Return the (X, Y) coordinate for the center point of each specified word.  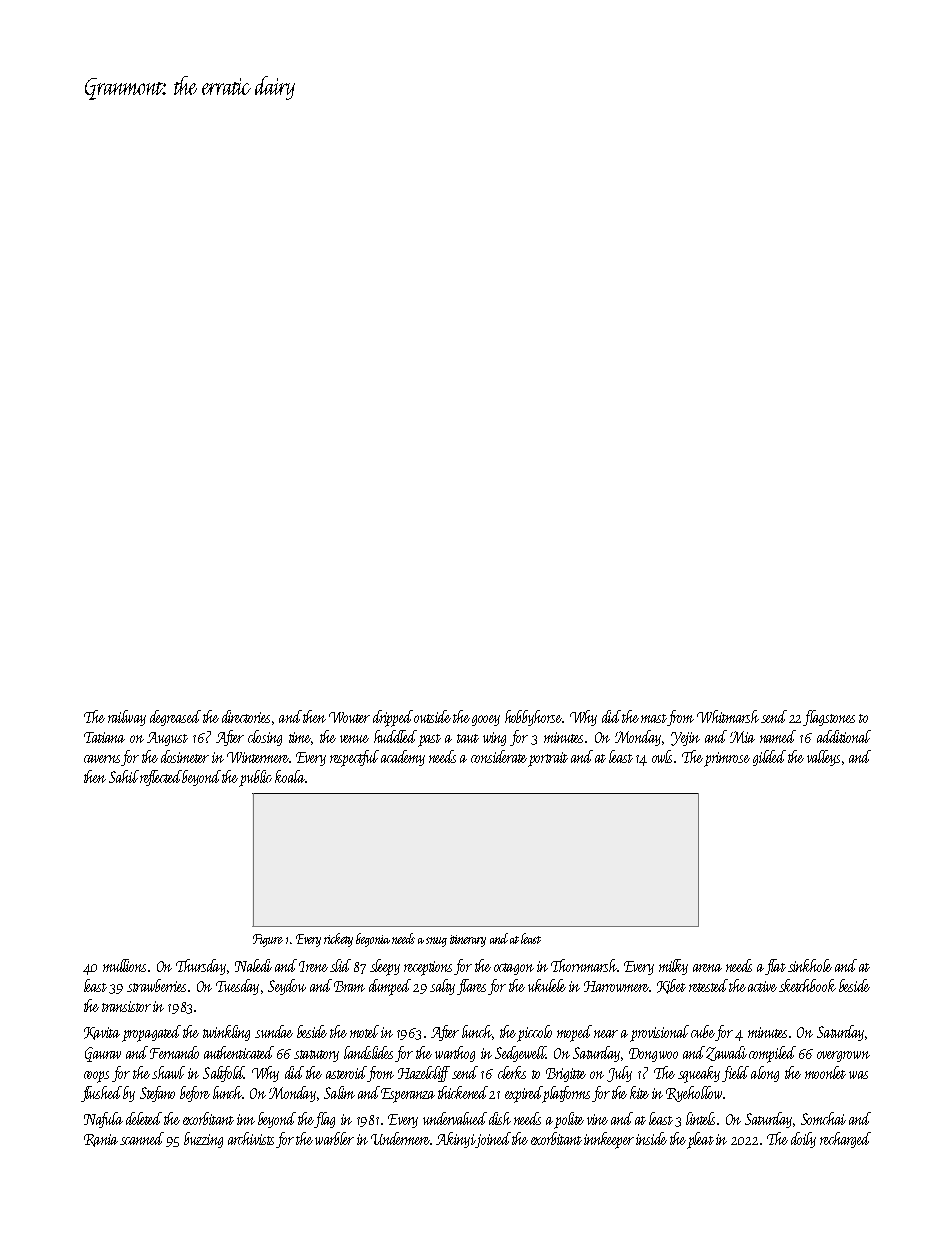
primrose (727, 759)
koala (290, 776)
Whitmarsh (728, 716)
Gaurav (103, 1054)
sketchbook (807, 985)
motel (364, 1031)
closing (265, 738)
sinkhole (810, 965)
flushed (101, 1094)
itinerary (468, 941)
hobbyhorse (533, 718)
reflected (161, 778)
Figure (268, 940)
